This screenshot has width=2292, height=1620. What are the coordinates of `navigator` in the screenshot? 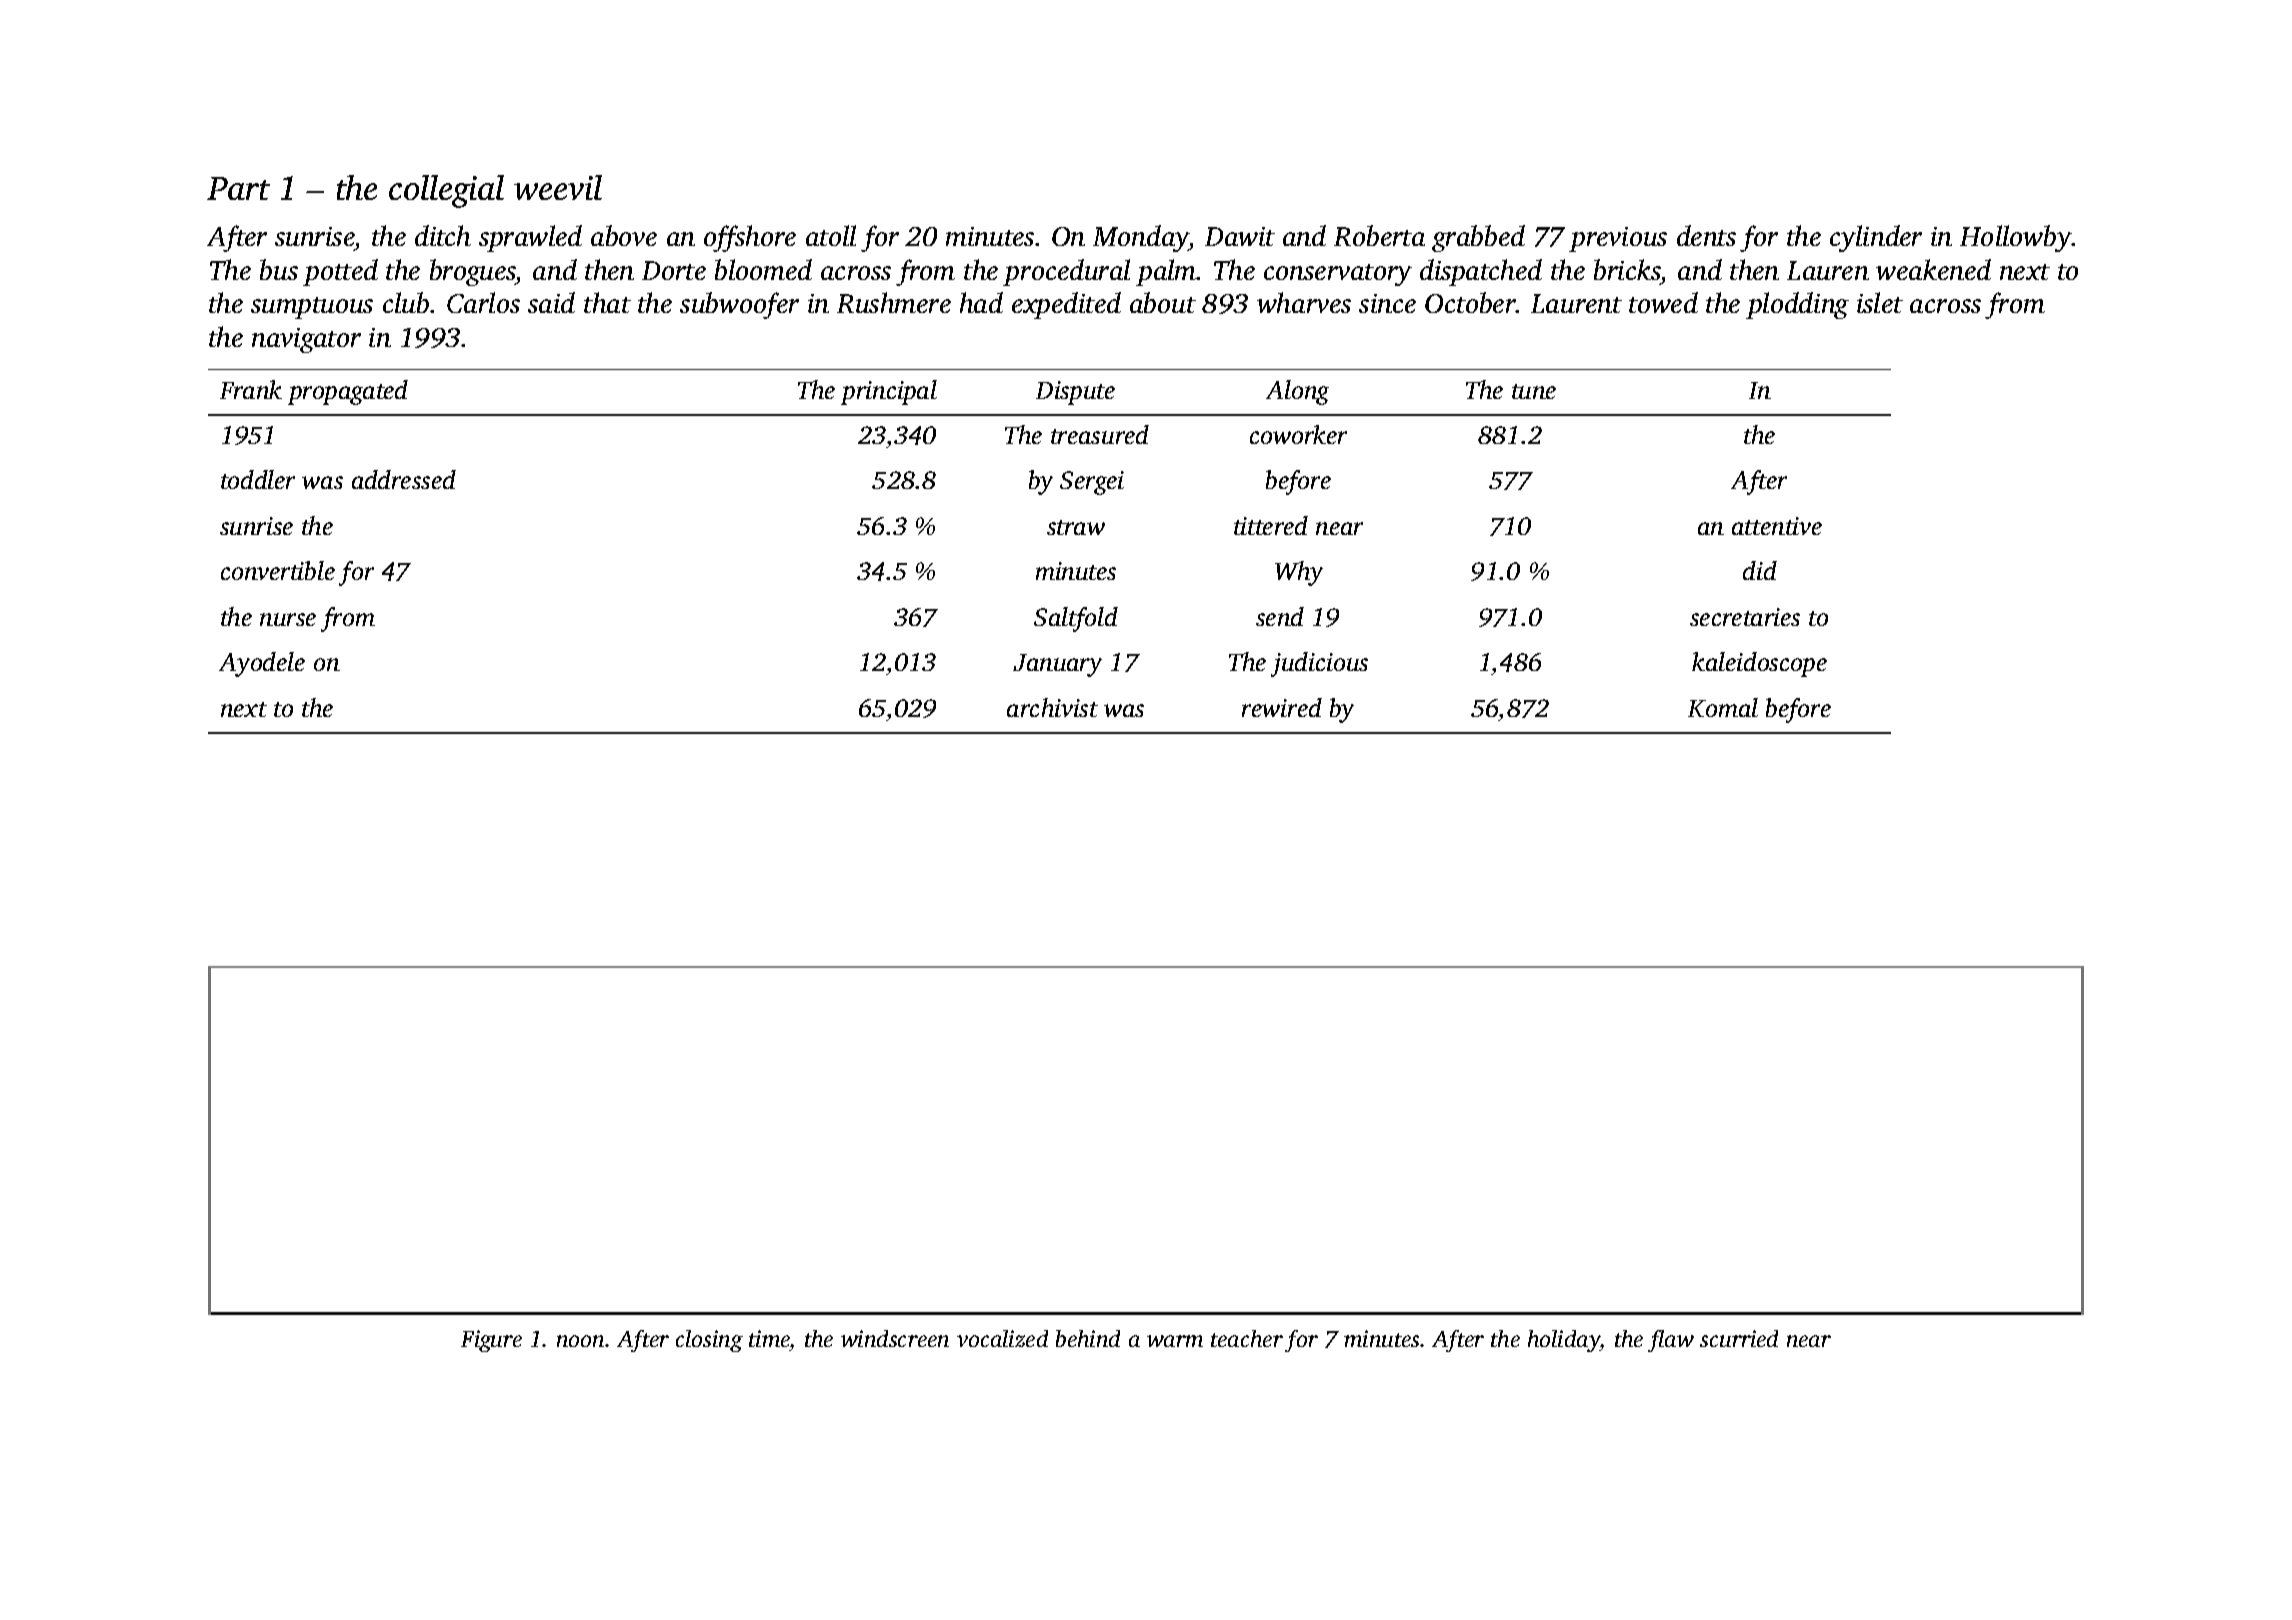 It's located at (306, 340).
